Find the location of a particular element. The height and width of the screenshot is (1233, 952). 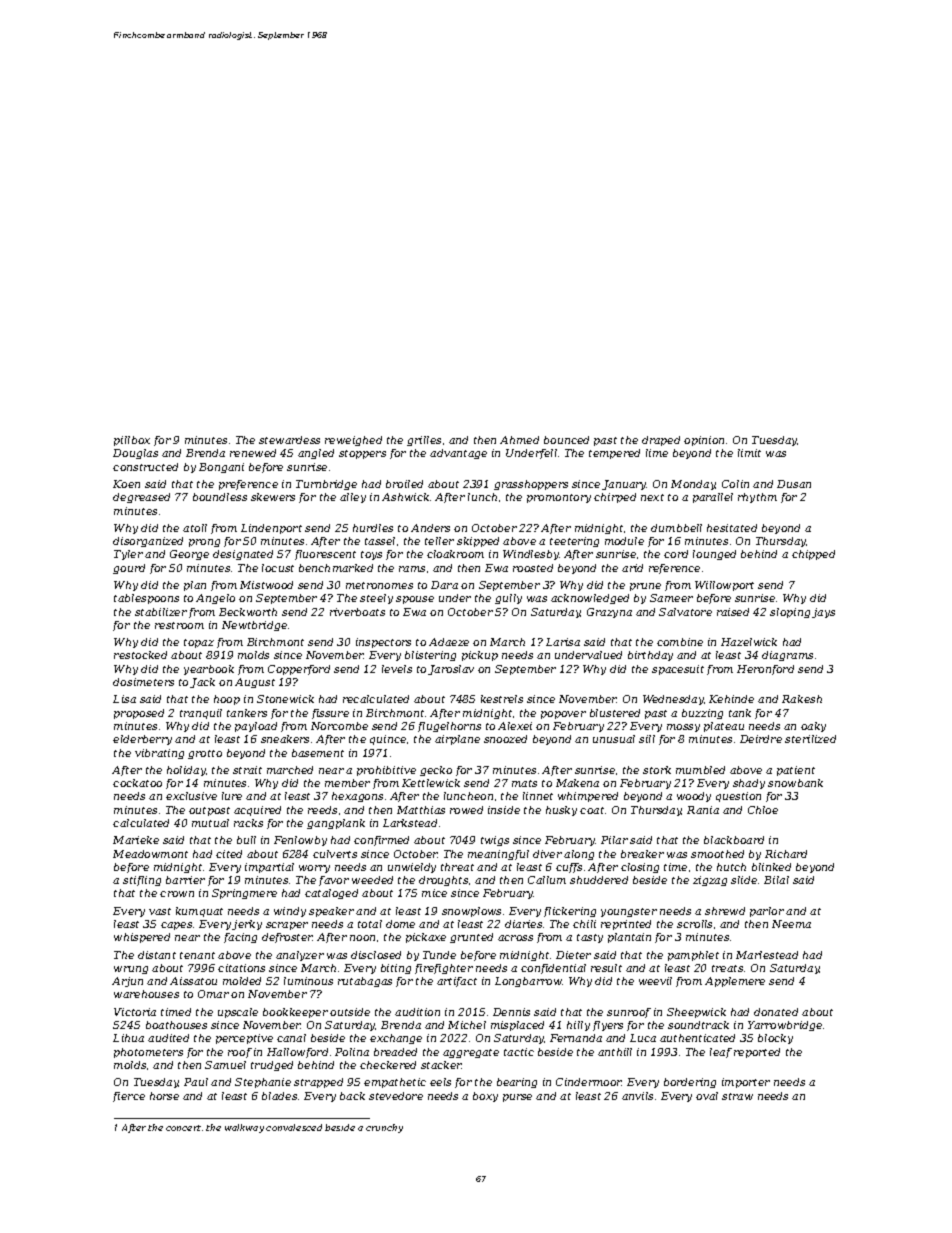

Arjun is located at coordinates (127, 982).
